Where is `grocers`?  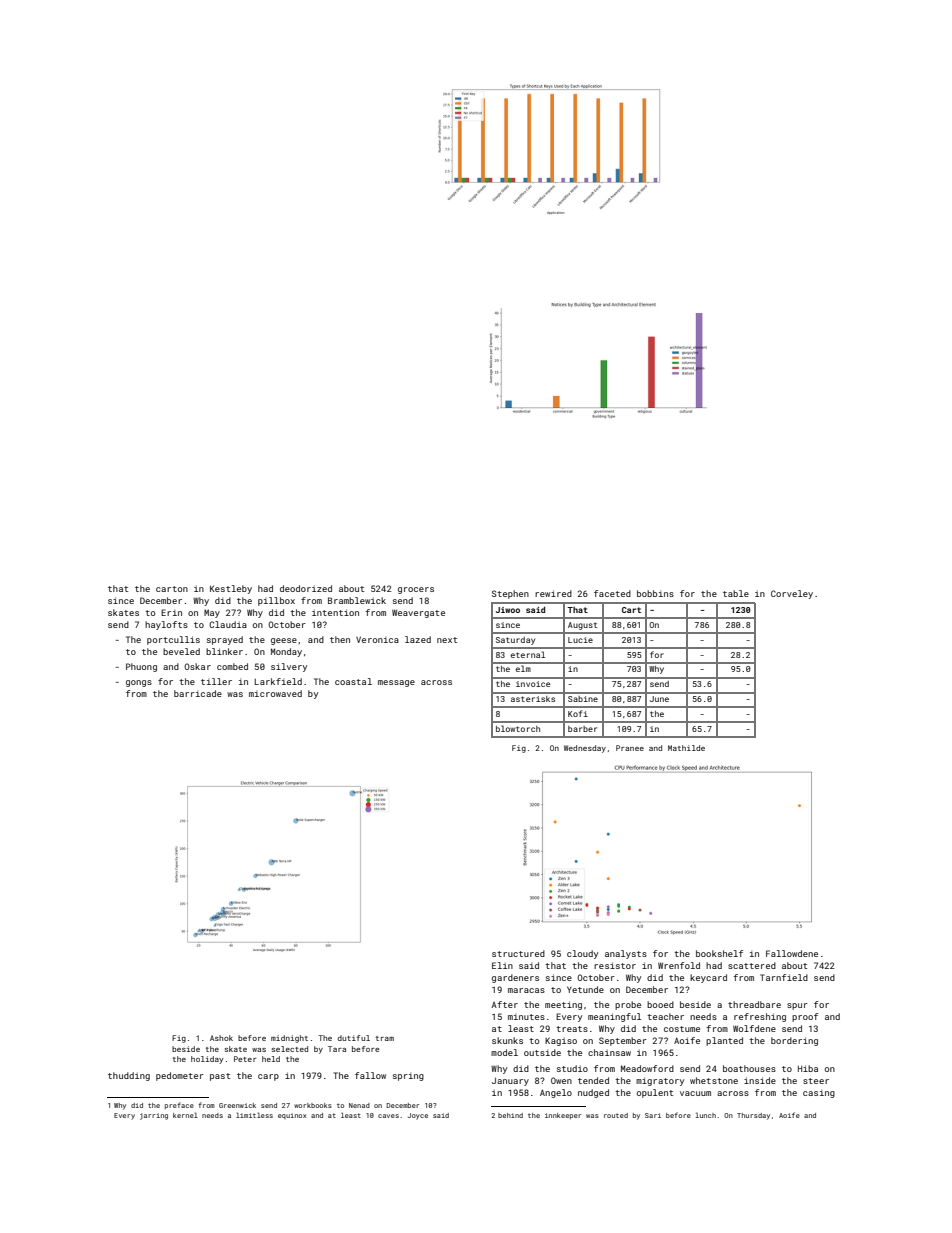
grocers is located at coordinates (416, 590).
